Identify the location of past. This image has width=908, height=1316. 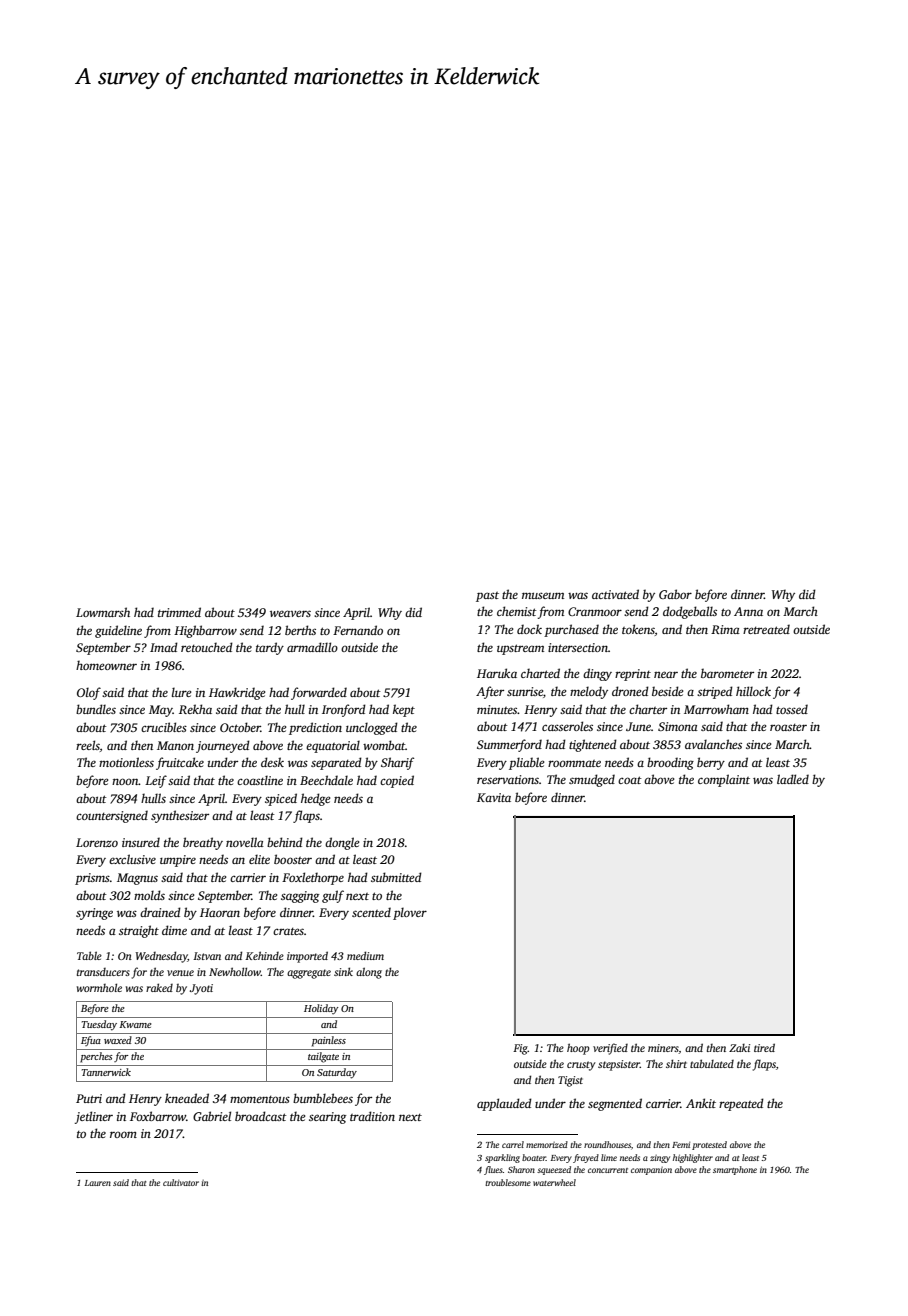
(487, 597).
